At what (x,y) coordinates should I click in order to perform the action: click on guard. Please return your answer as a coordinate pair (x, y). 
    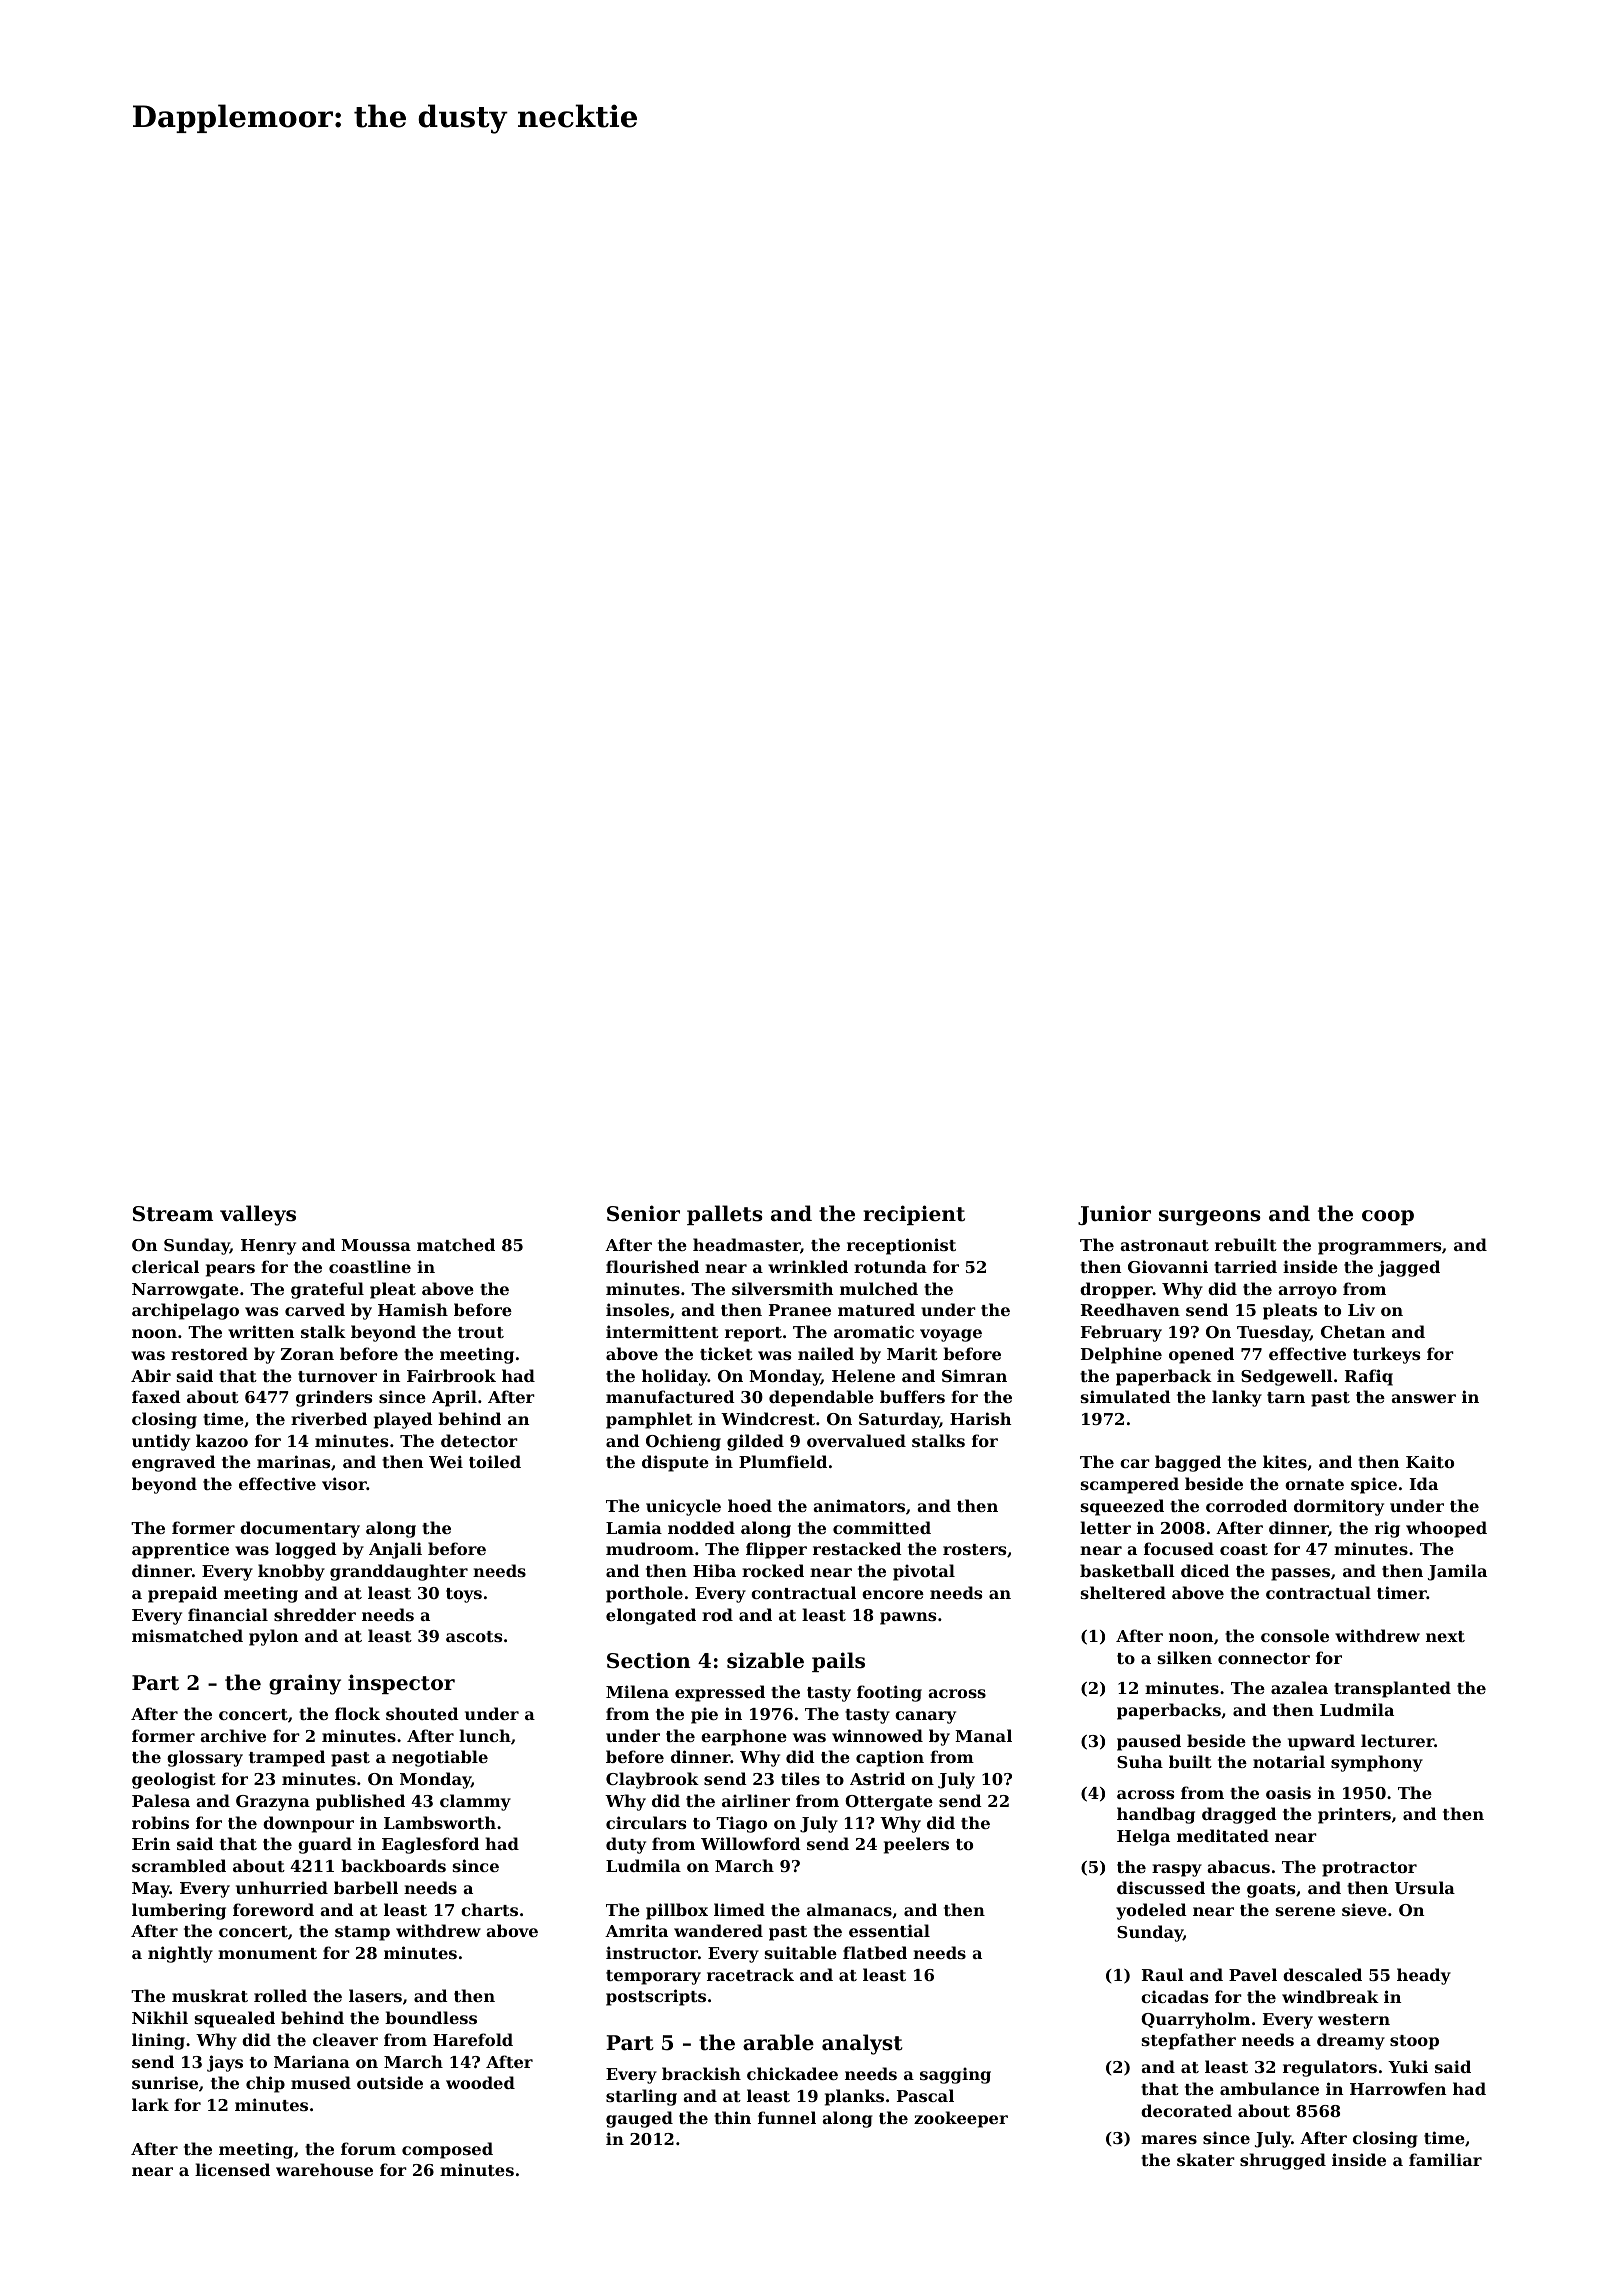
    Looking at the image, I should click on (325, 1845).
